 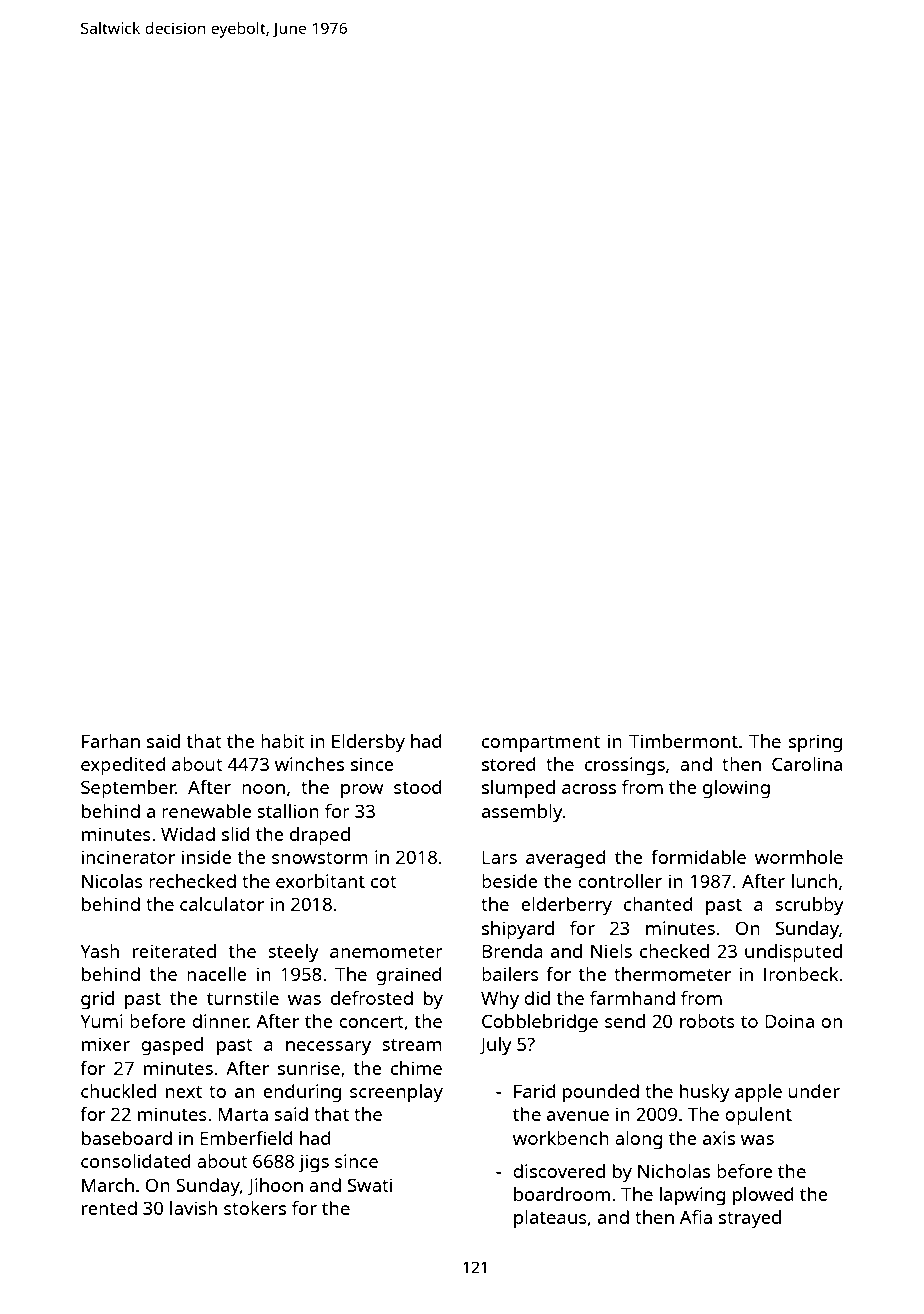 What do you see at coordinates (302, 1093) in the document?
I see `enduring` at bounding box center [302, 1093].
